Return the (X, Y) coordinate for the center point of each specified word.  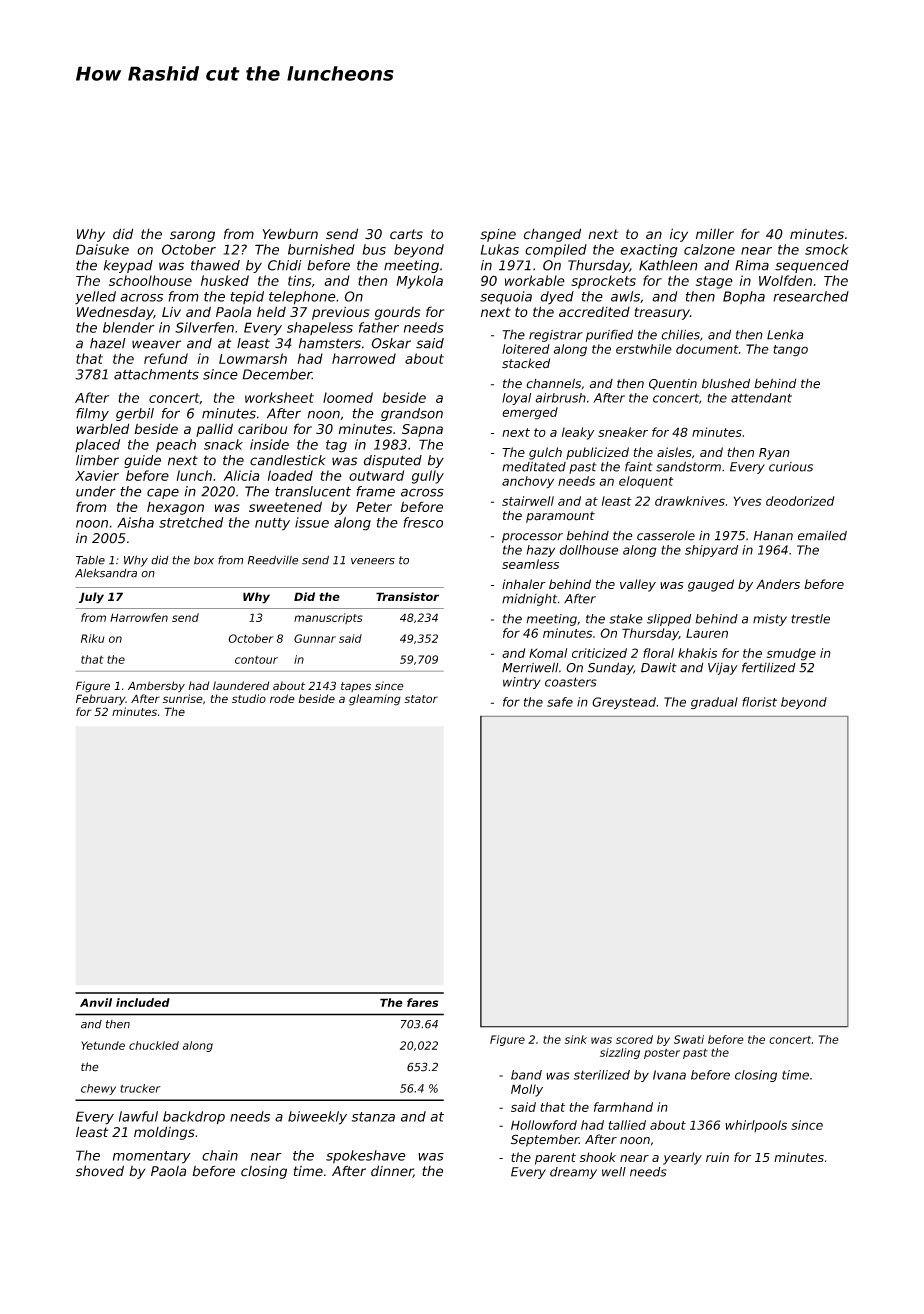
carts (406, 234)
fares (422, 1002)
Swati (689, 1039)
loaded (290, 475)
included (143, 1002)
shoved (100, 1171)
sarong (192, 236)
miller (715, 234)
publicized (597, 453)
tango (790, 351)
